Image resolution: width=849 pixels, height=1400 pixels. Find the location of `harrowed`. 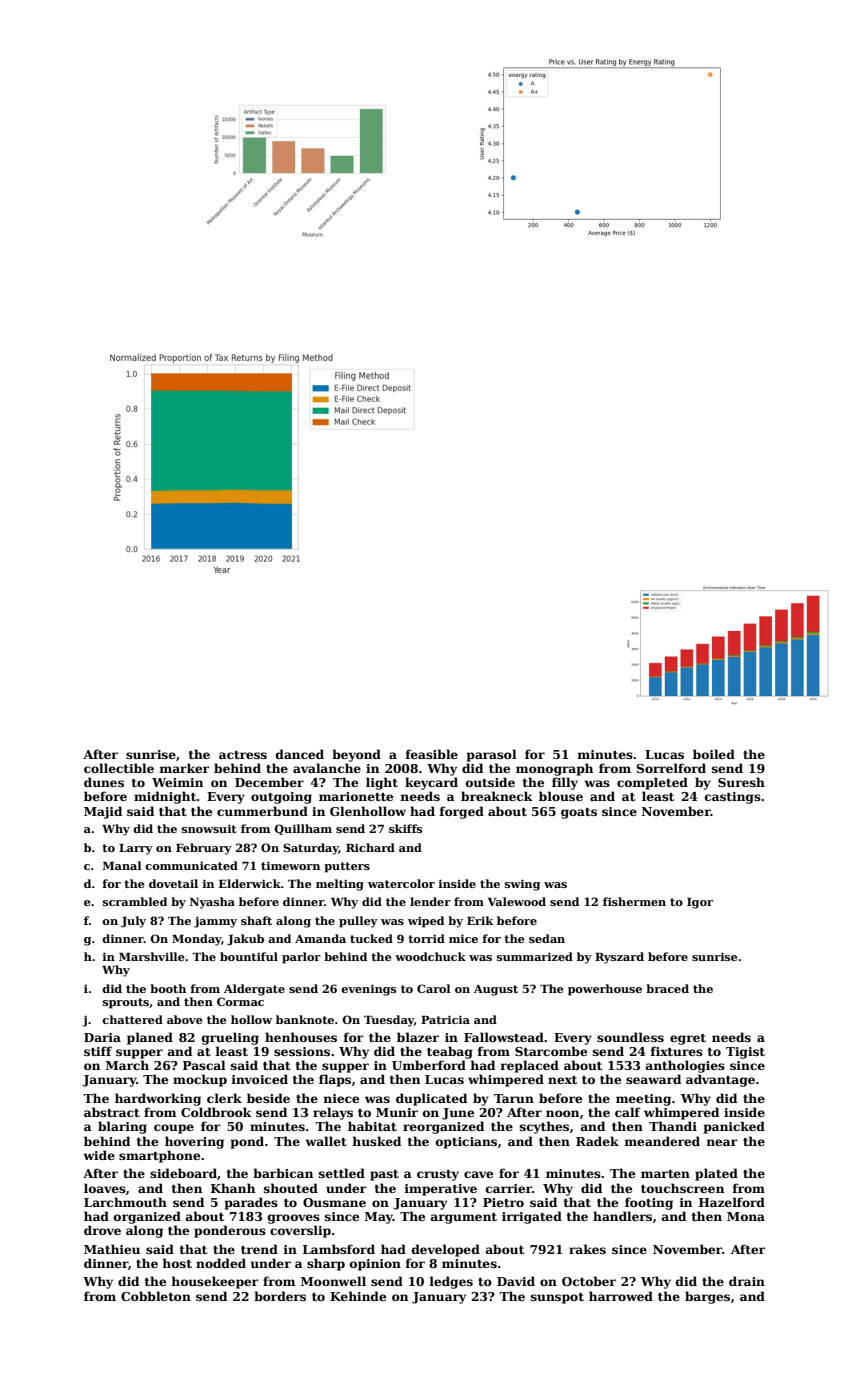

harrowed is located at coordinates (621, 1296).
